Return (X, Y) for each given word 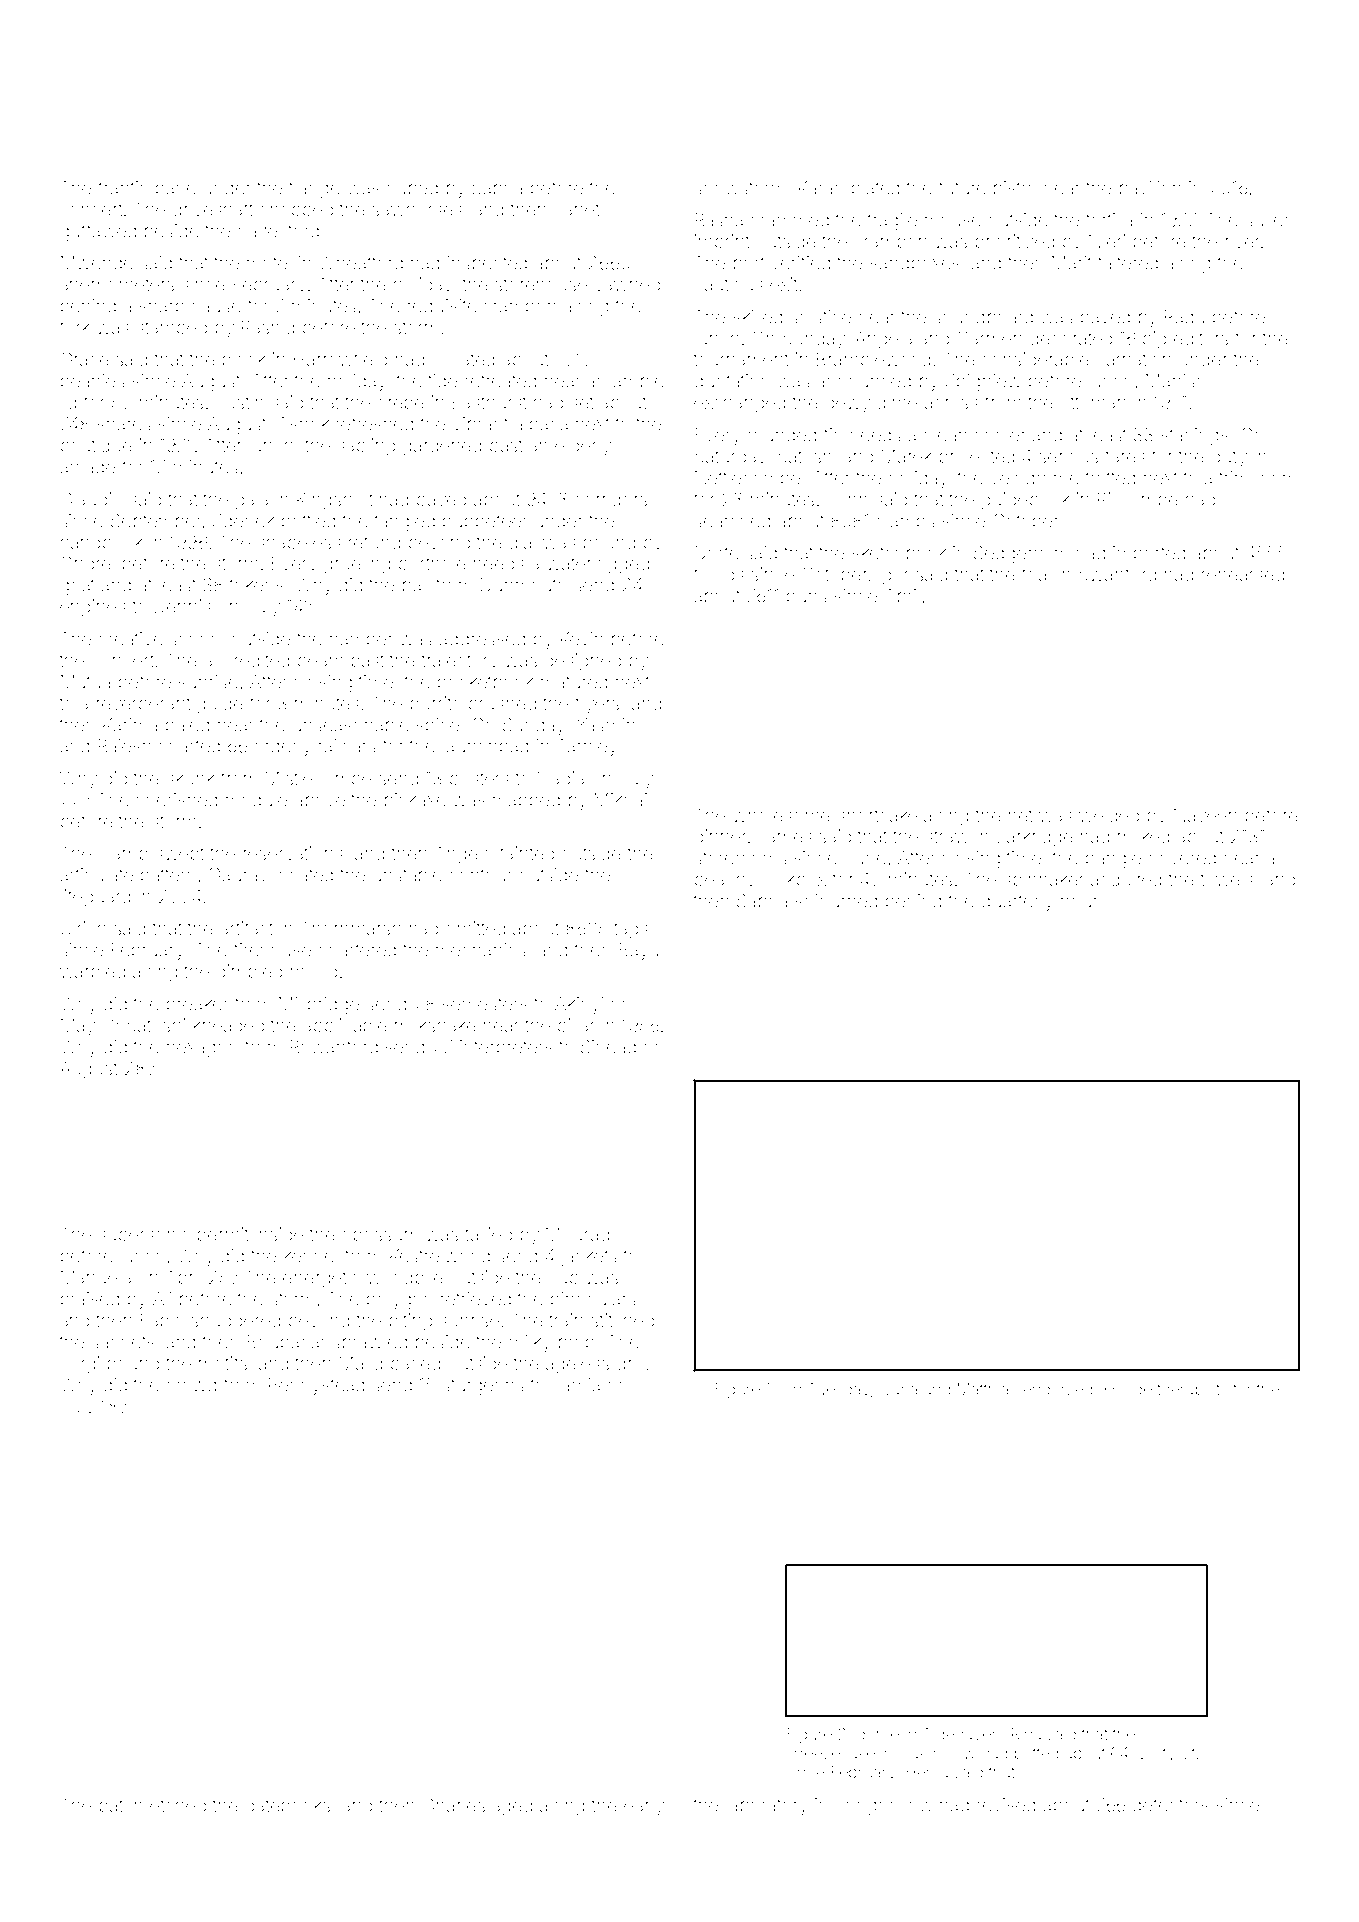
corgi (79, 1365)
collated (463, 359)
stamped (172, 329)
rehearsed (1243, 574)
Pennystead (316, 1387)
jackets (589, 1258)
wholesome (781, 815)
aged (512, 1807)
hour (1079, 901)
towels (1227, 879)
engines (93, 608)
